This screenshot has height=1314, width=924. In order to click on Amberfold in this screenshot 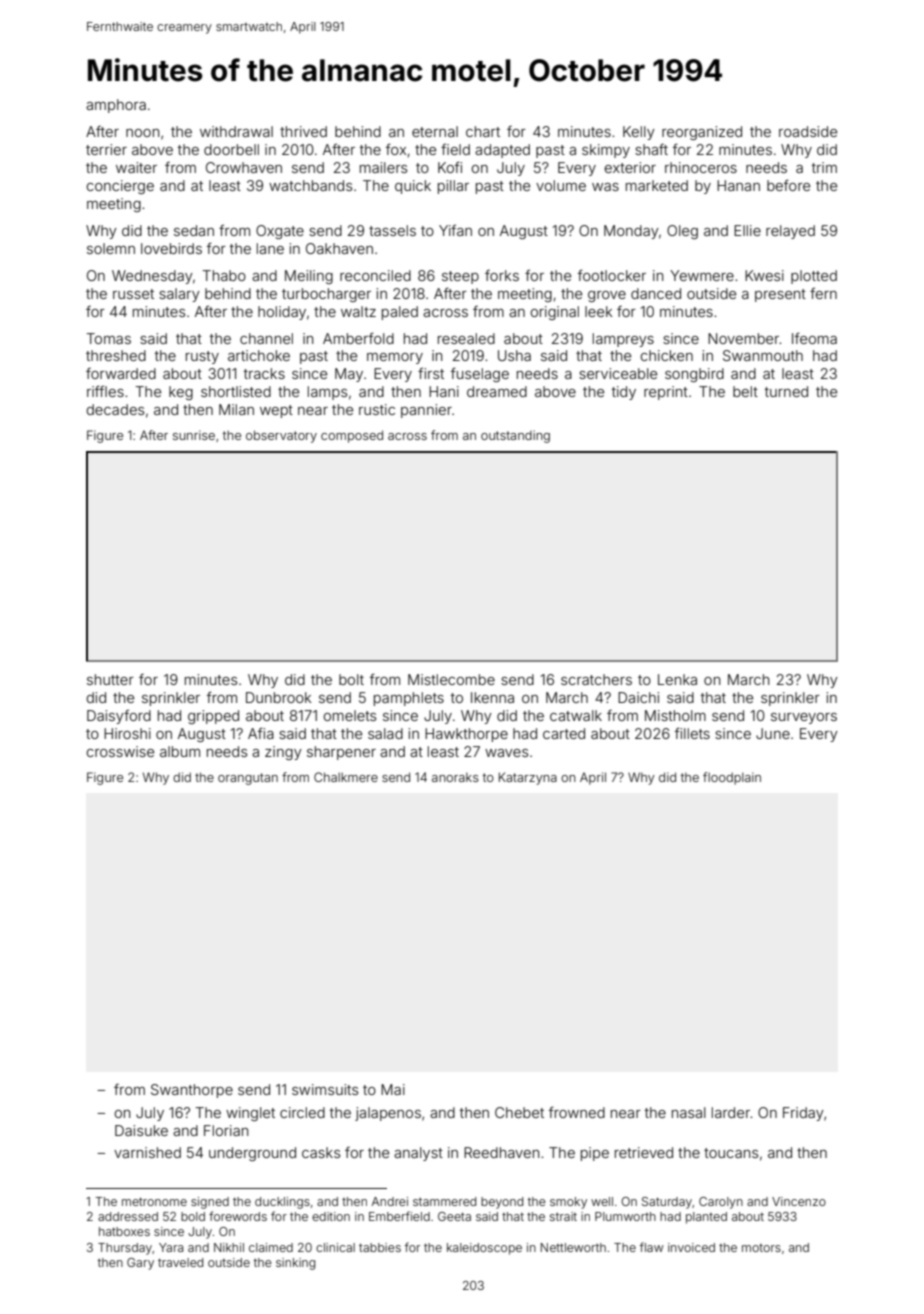, I will do `click(358, 338)`.
